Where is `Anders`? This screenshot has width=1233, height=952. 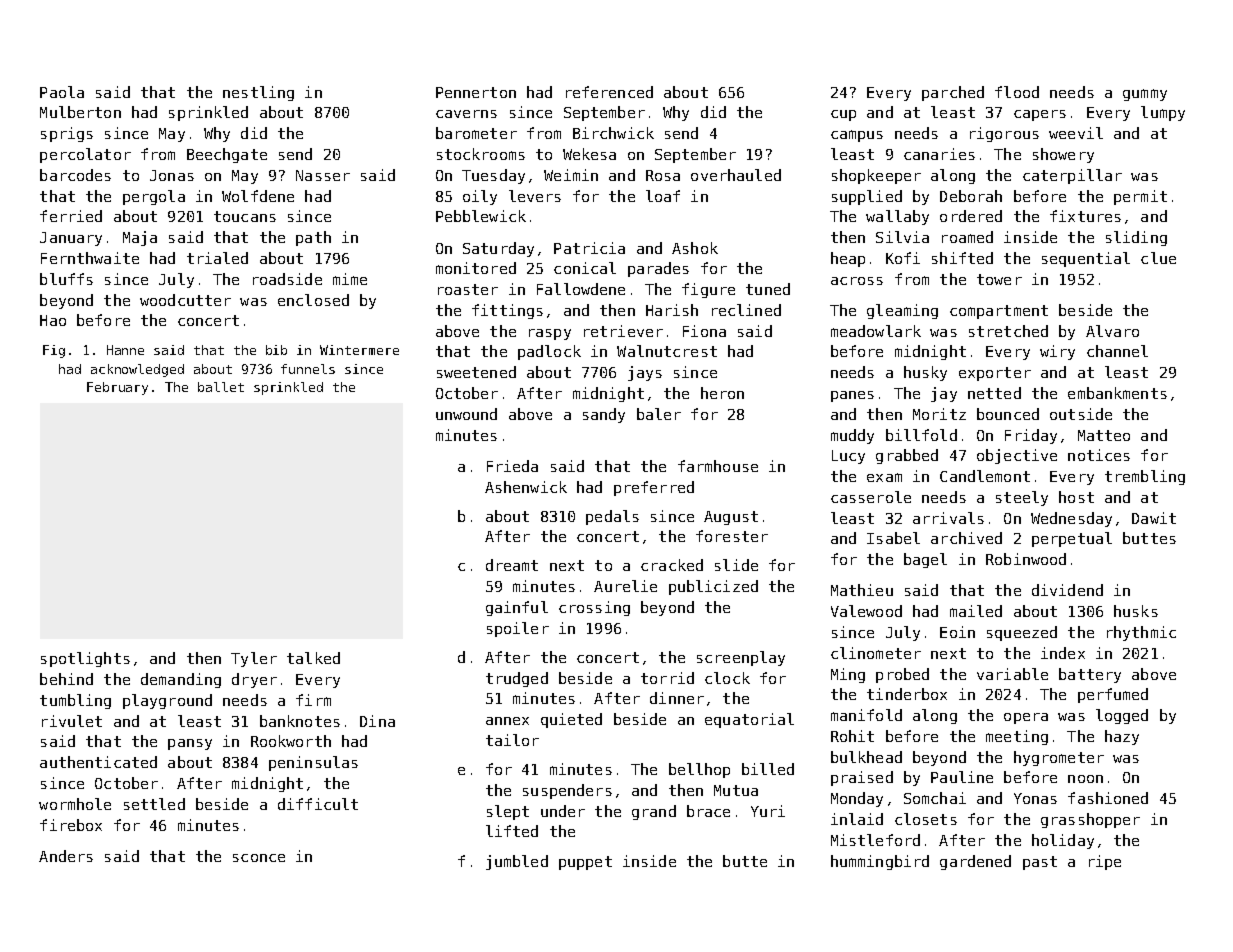
Anders is located at coordinates (66, 856).
